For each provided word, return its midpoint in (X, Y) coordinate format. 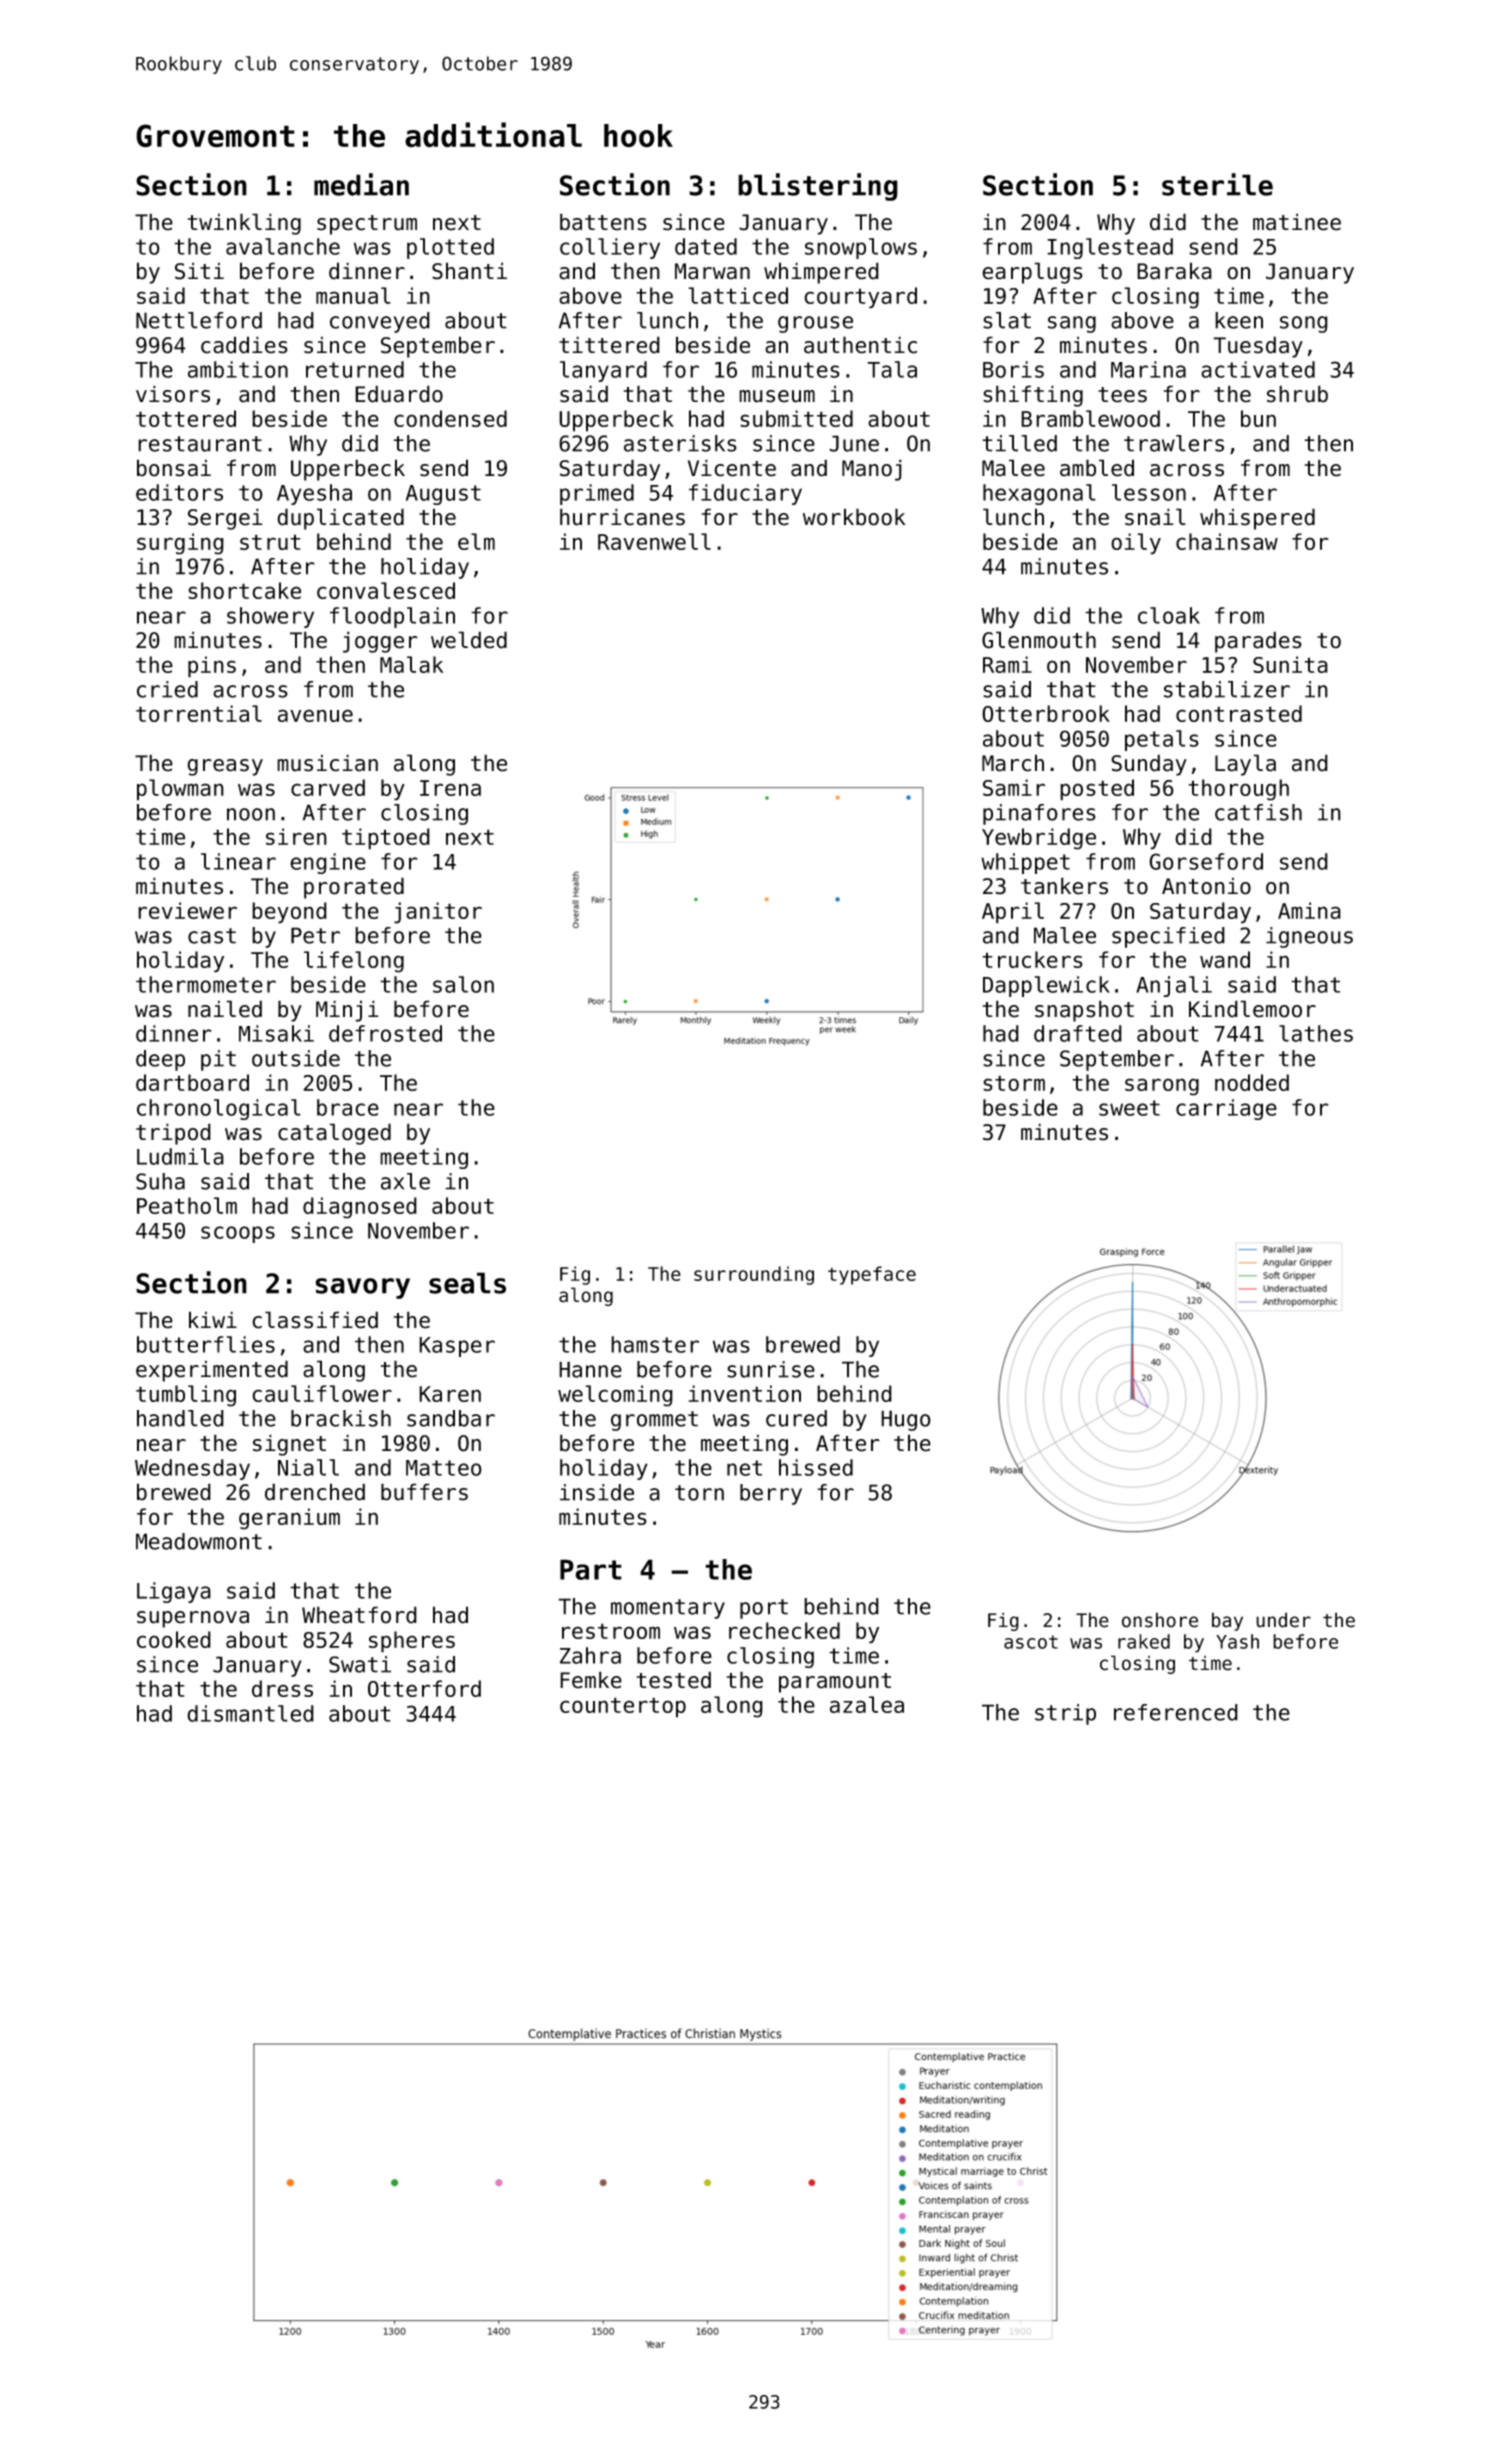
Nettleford (199, 320)
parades (1258, 642)
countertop (623, 1707)
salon (463, 984)
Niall (308, 1467)
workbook (854, 517)
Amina (1309, 910)
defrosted (385, 1033)
